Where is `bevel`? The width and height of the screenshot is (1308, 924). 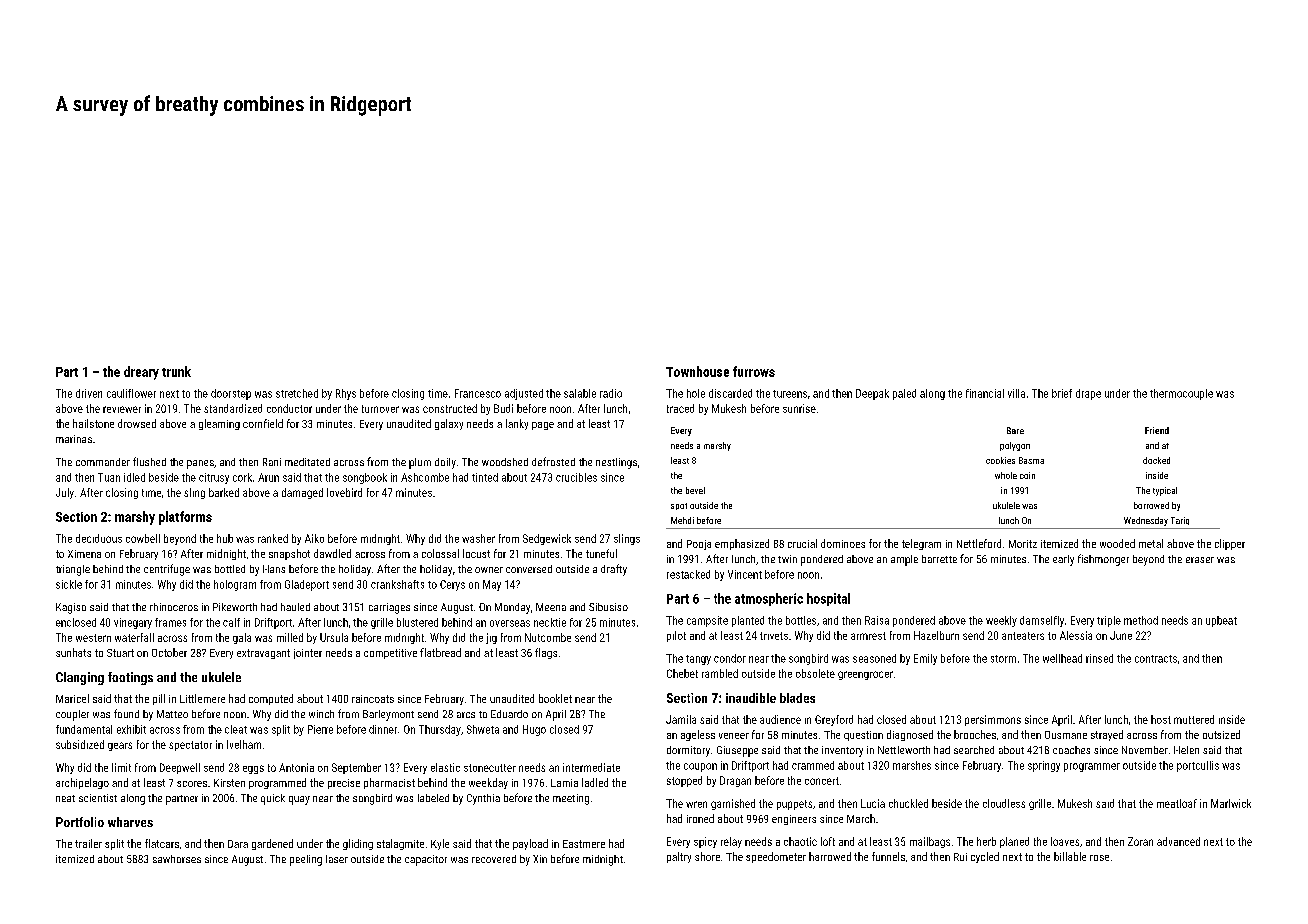
bevel is located at coordinates (695, 490).
